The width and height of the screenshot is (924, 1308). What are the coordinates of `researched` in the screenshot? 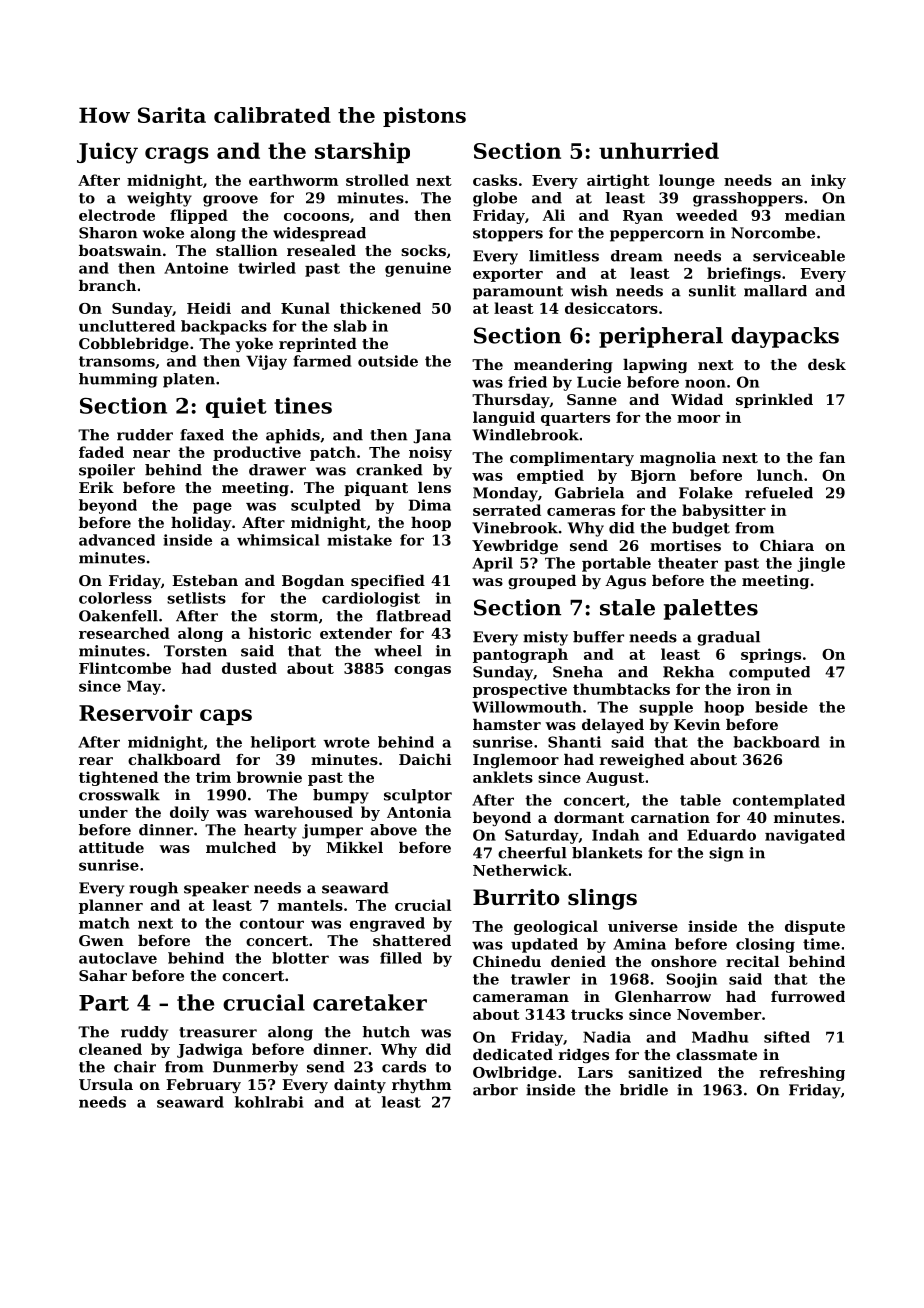 It's located at (124, 633).
